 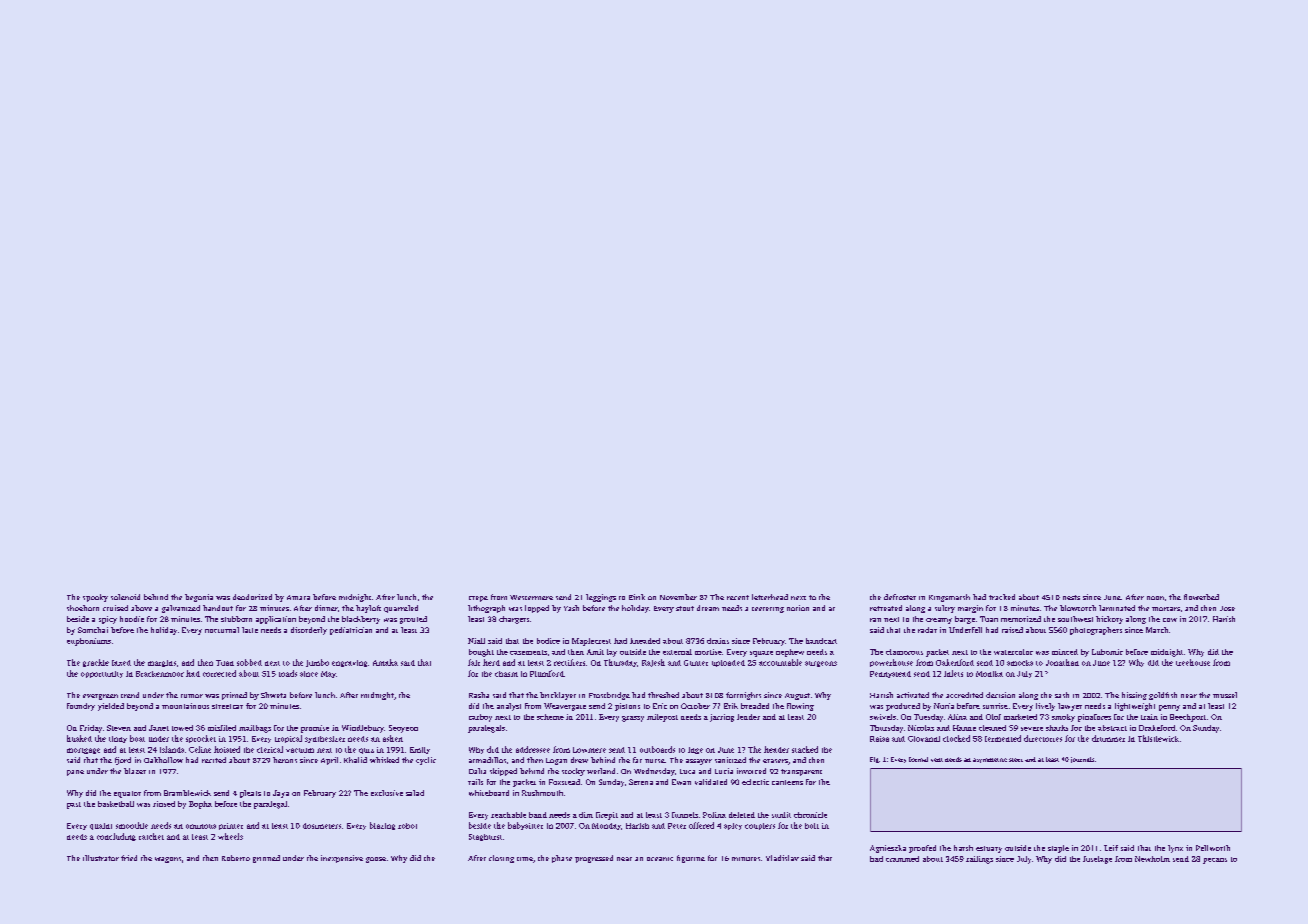 What do you see at coordinates (125, 597) in the document?
I see `solenoid` at bounding box center [125, 597].
